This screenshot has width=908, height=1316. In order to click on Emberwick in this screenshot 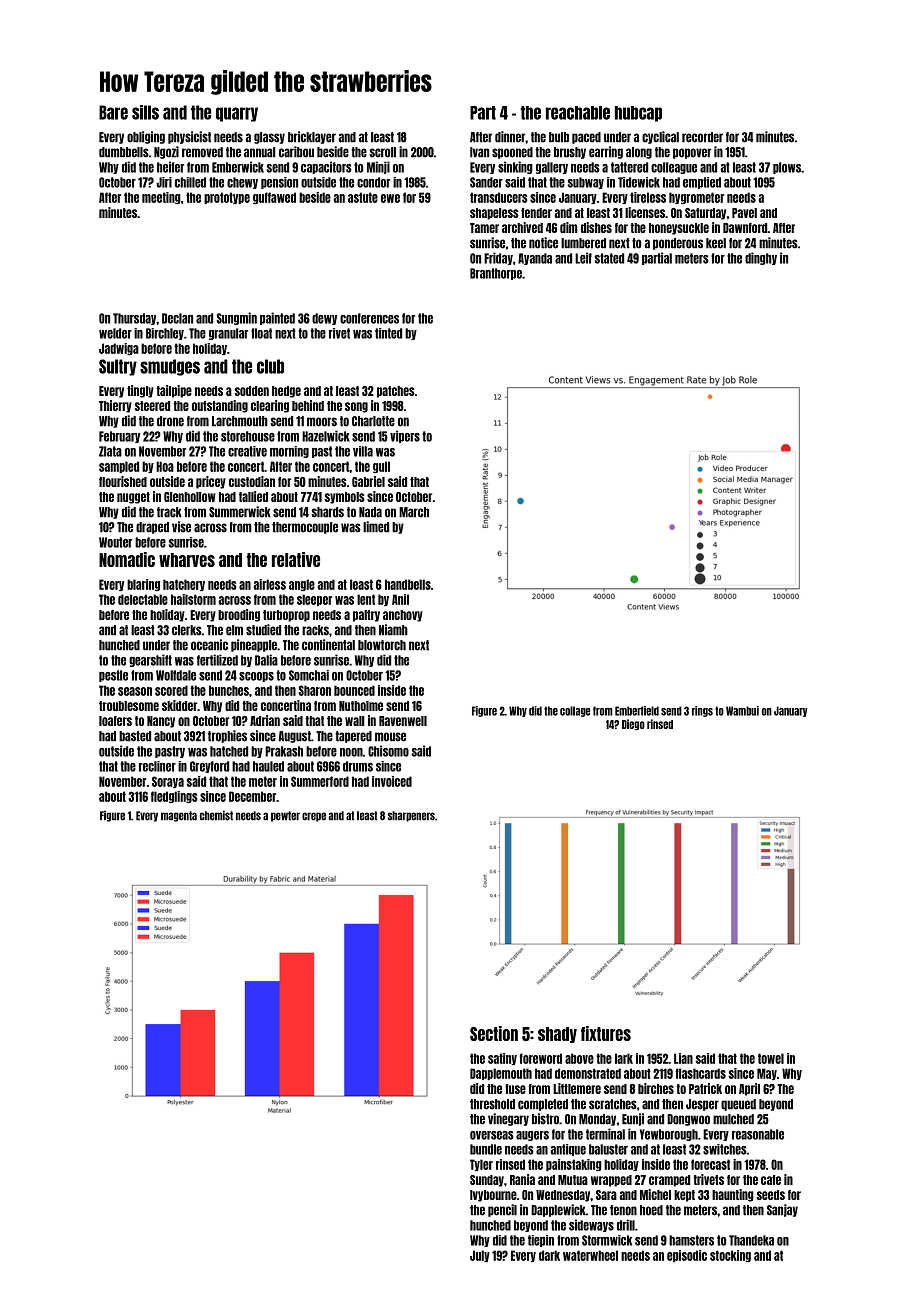, I will do `click(238, 167)`.
